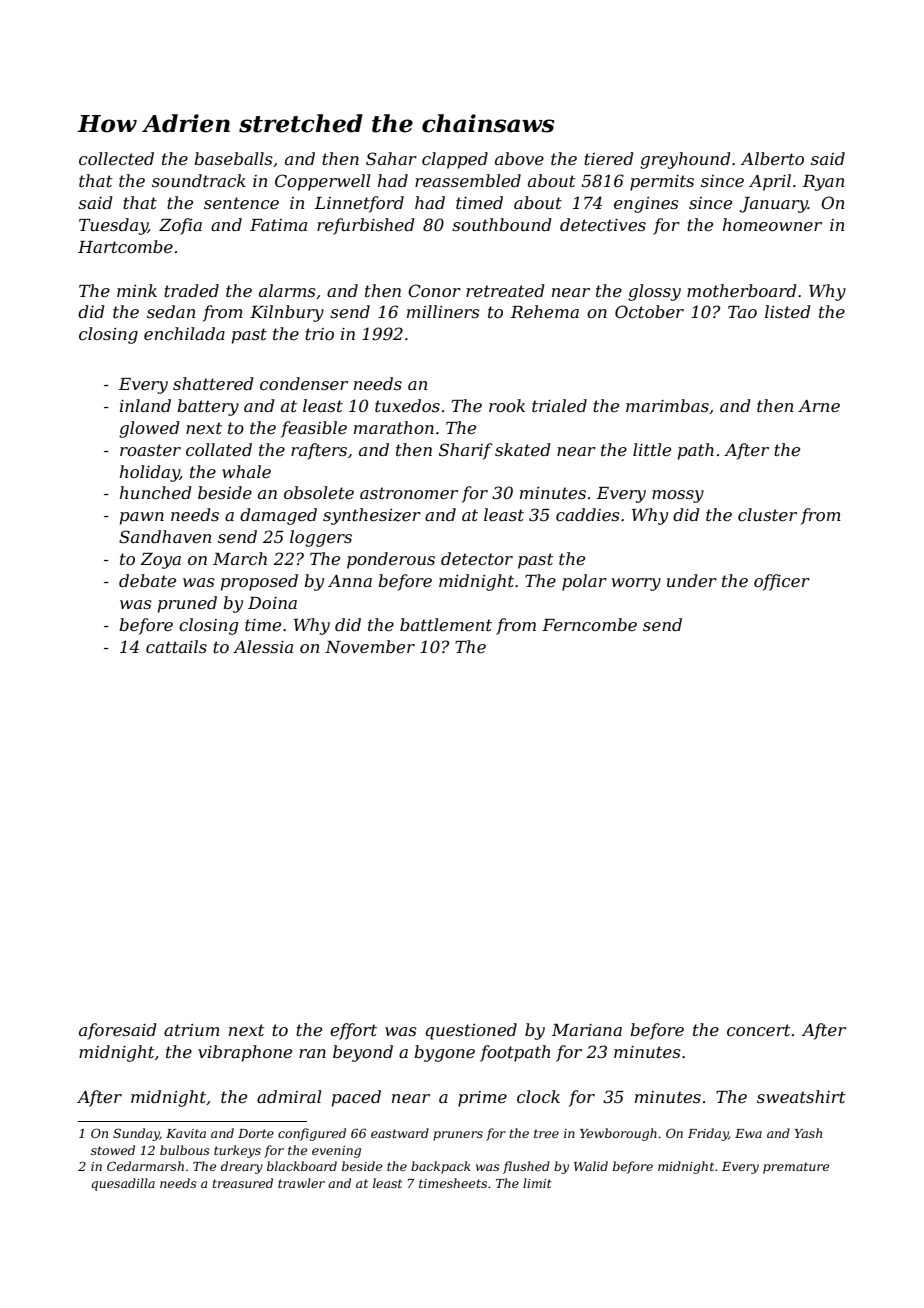 This screenshot has height=1308, width=924. Describe the element at coordinates (685, 160) in the screenshot. I see `greyhound` at that location.
